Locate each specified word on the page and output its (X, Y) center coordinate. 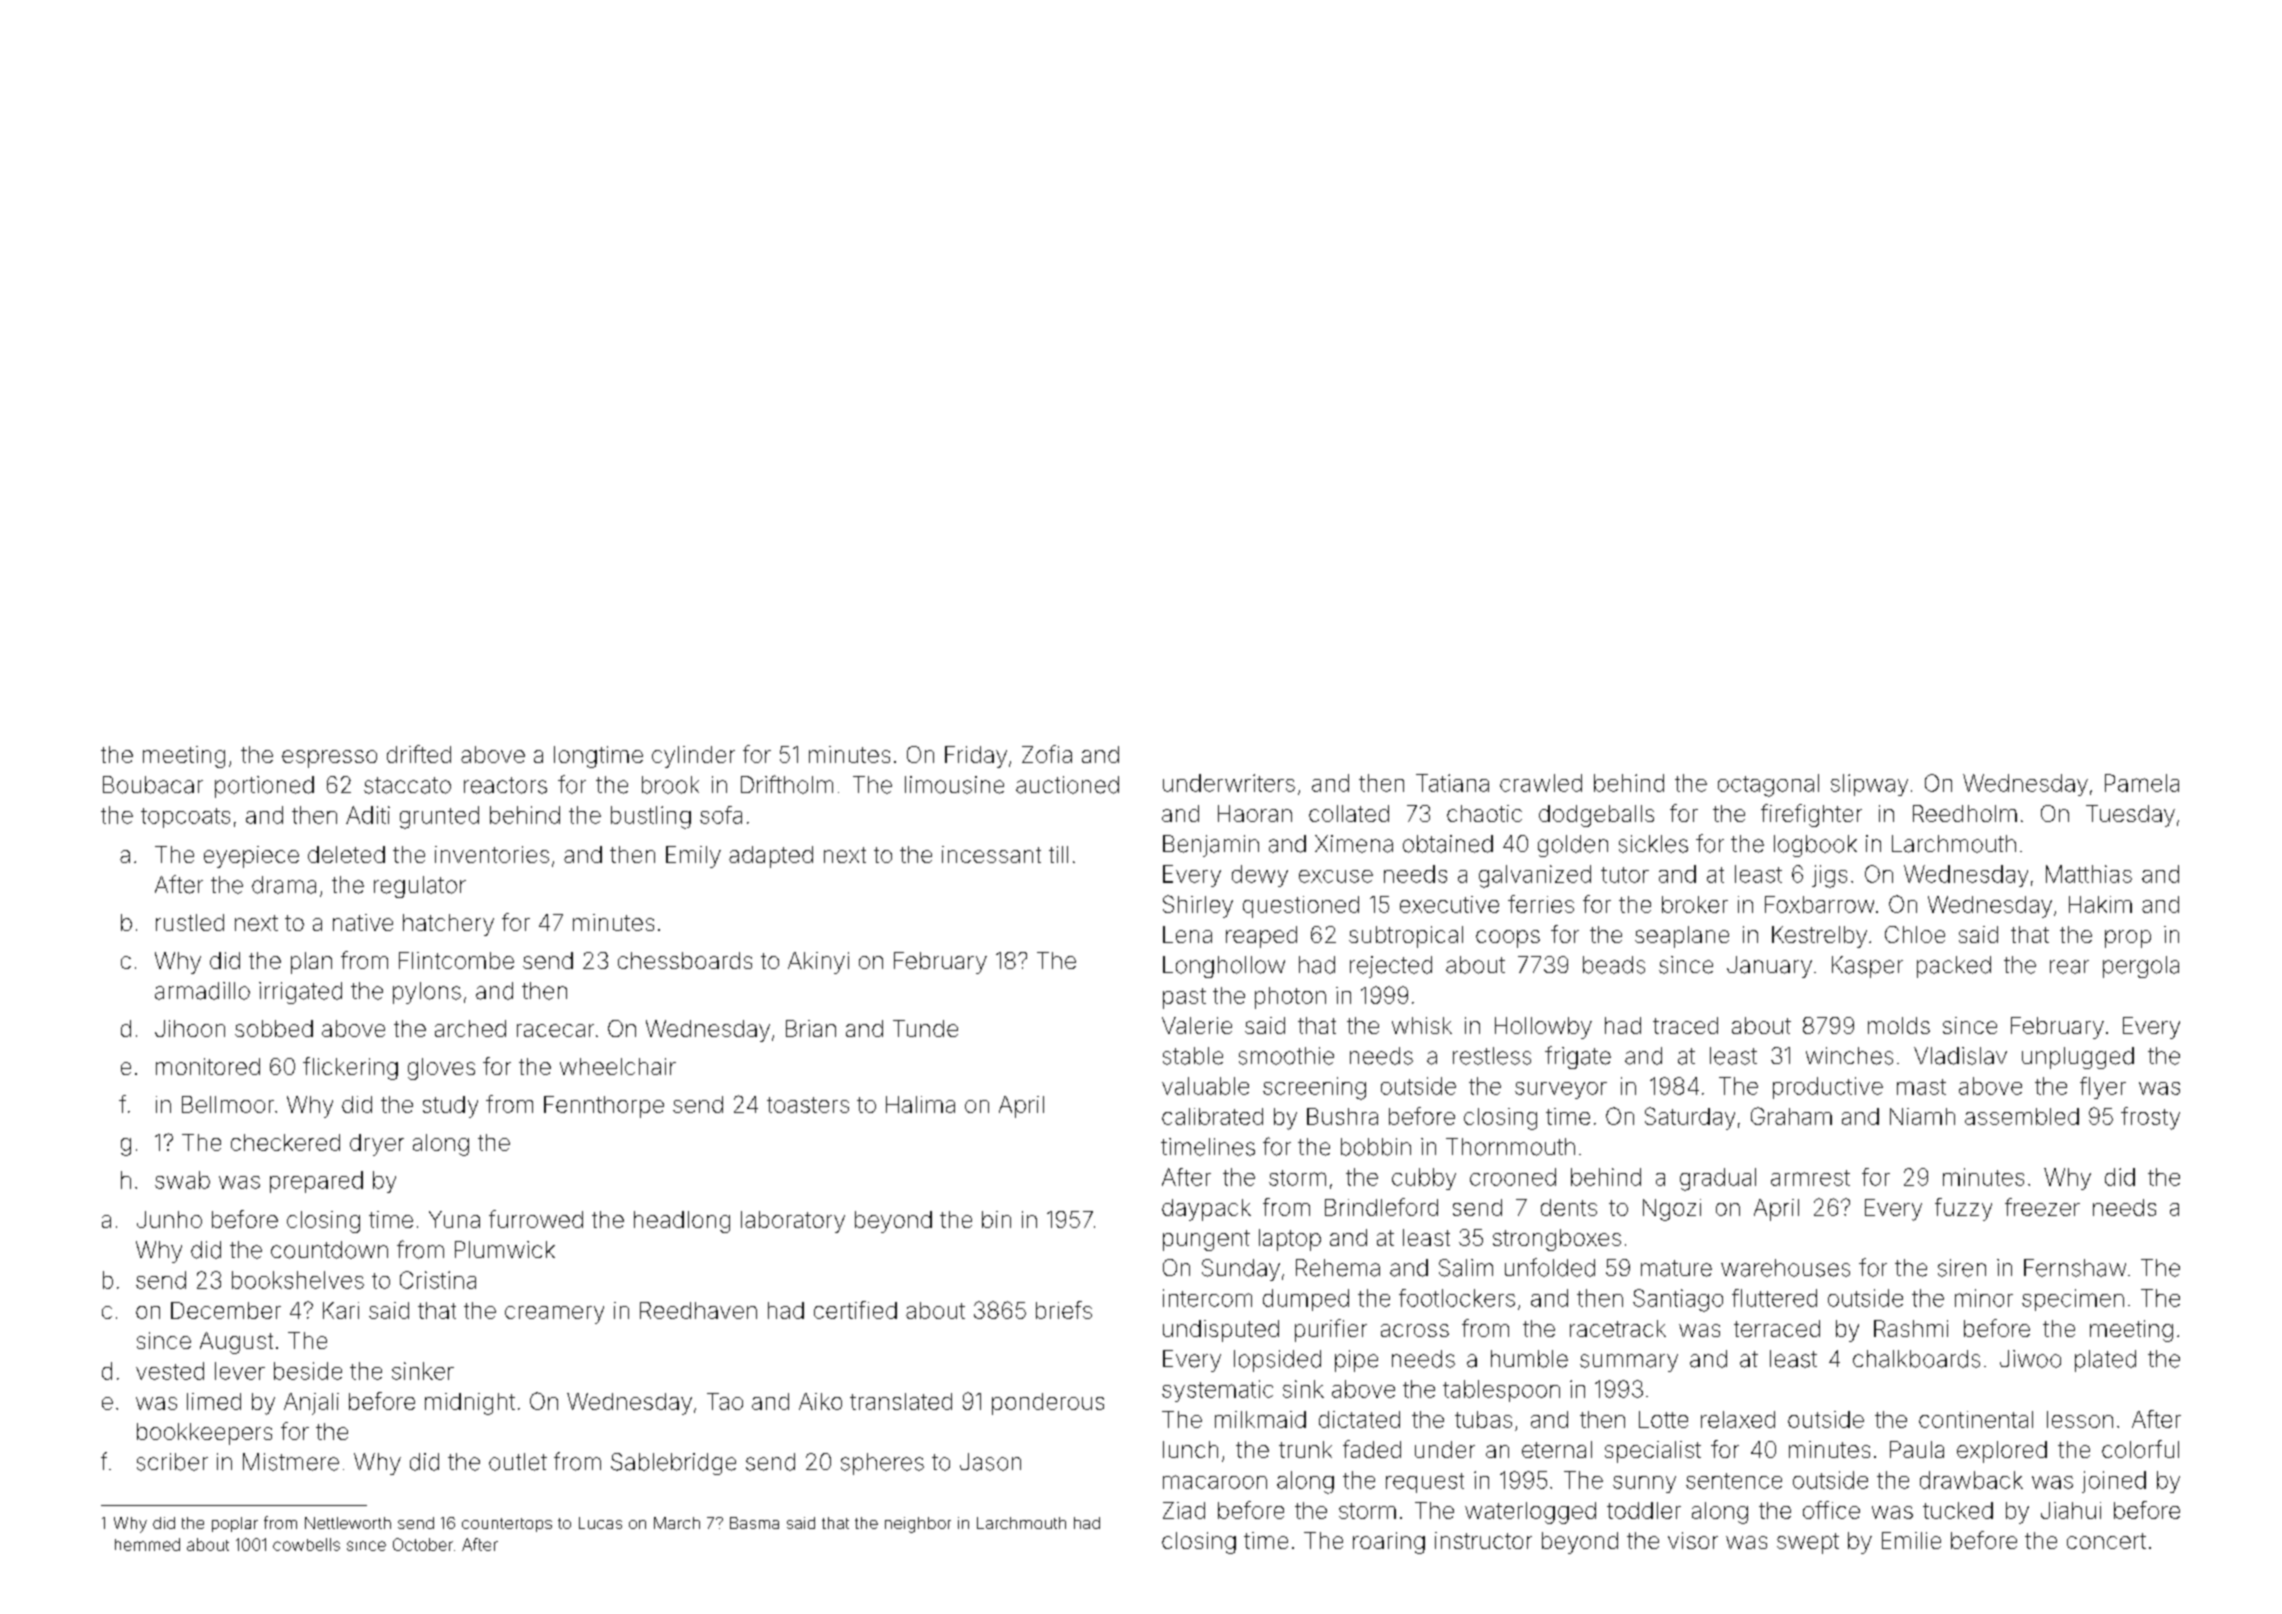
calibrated (1212, 1116)
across (1415, 1330)
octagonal (1768, 785)
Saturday (1690, 1118)
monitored (208, 1066)
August (236, 1343)
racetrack (1618, 1328)
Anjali (311, 1404)
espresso (329, 759)
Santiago (1678, 1300)
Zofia (1047, 754)
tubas (1483, 1419)
